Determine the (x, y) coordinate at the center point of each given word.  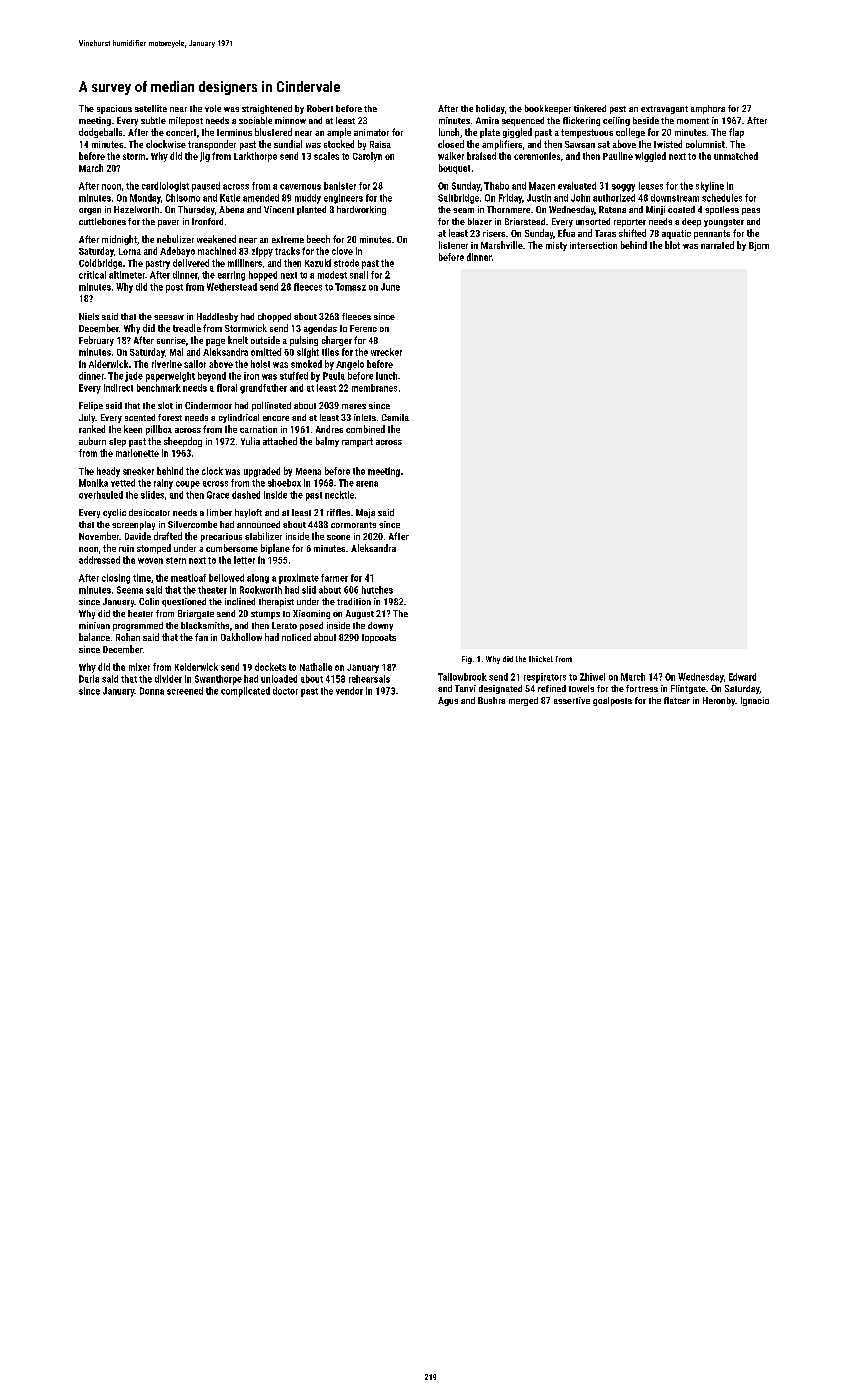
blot (672, 245)
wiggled (650, 157)
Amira (487, 120)
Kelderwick (196, 667)
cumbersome (232, 548)
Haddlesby (217, 317)
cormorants (353, 525)
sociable (255, 120)
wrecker (386, 352)
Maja (365, 513)
